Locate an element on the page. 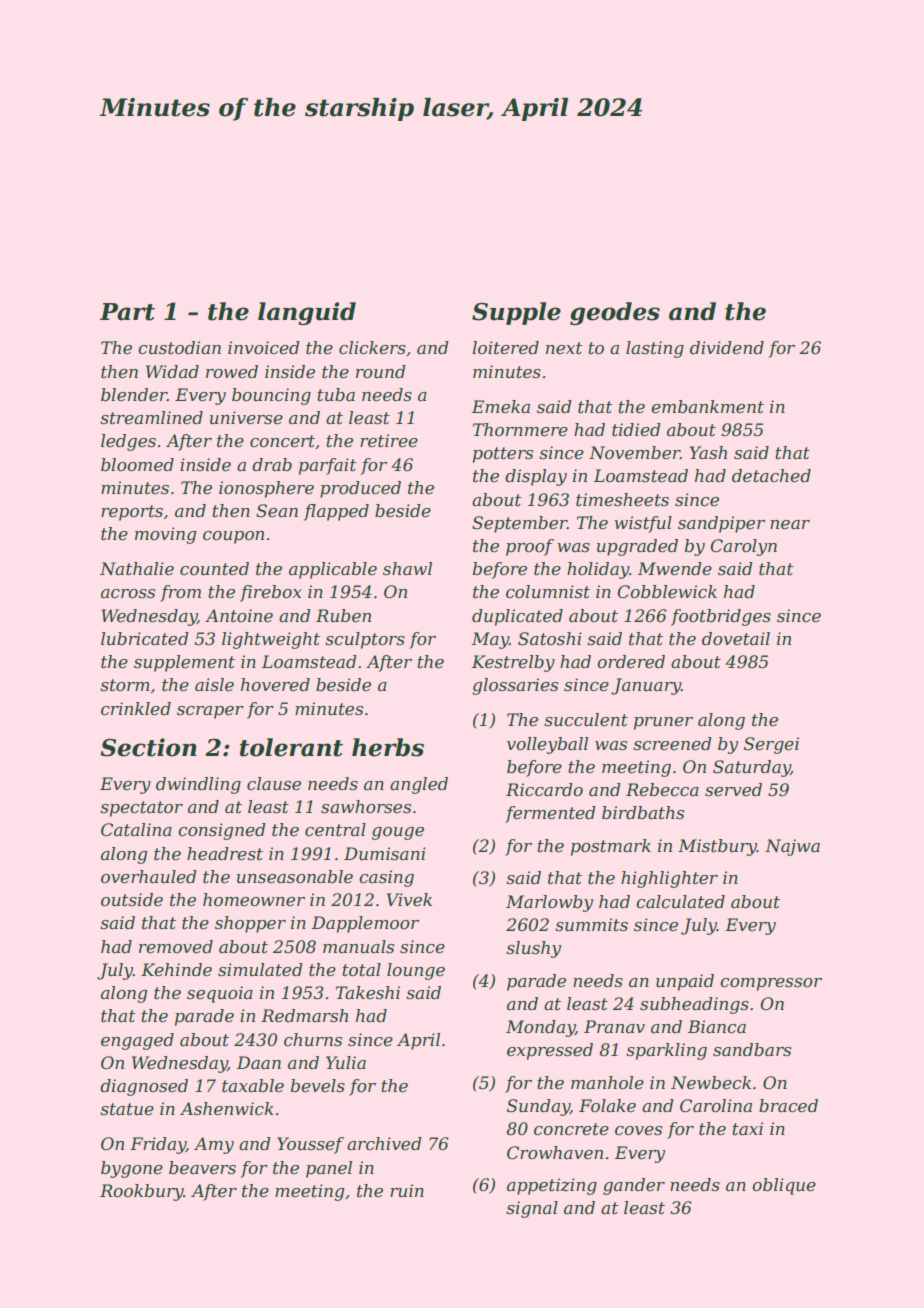 This document has height=1308, width=924. moving is located at coordinates (166, 535).
